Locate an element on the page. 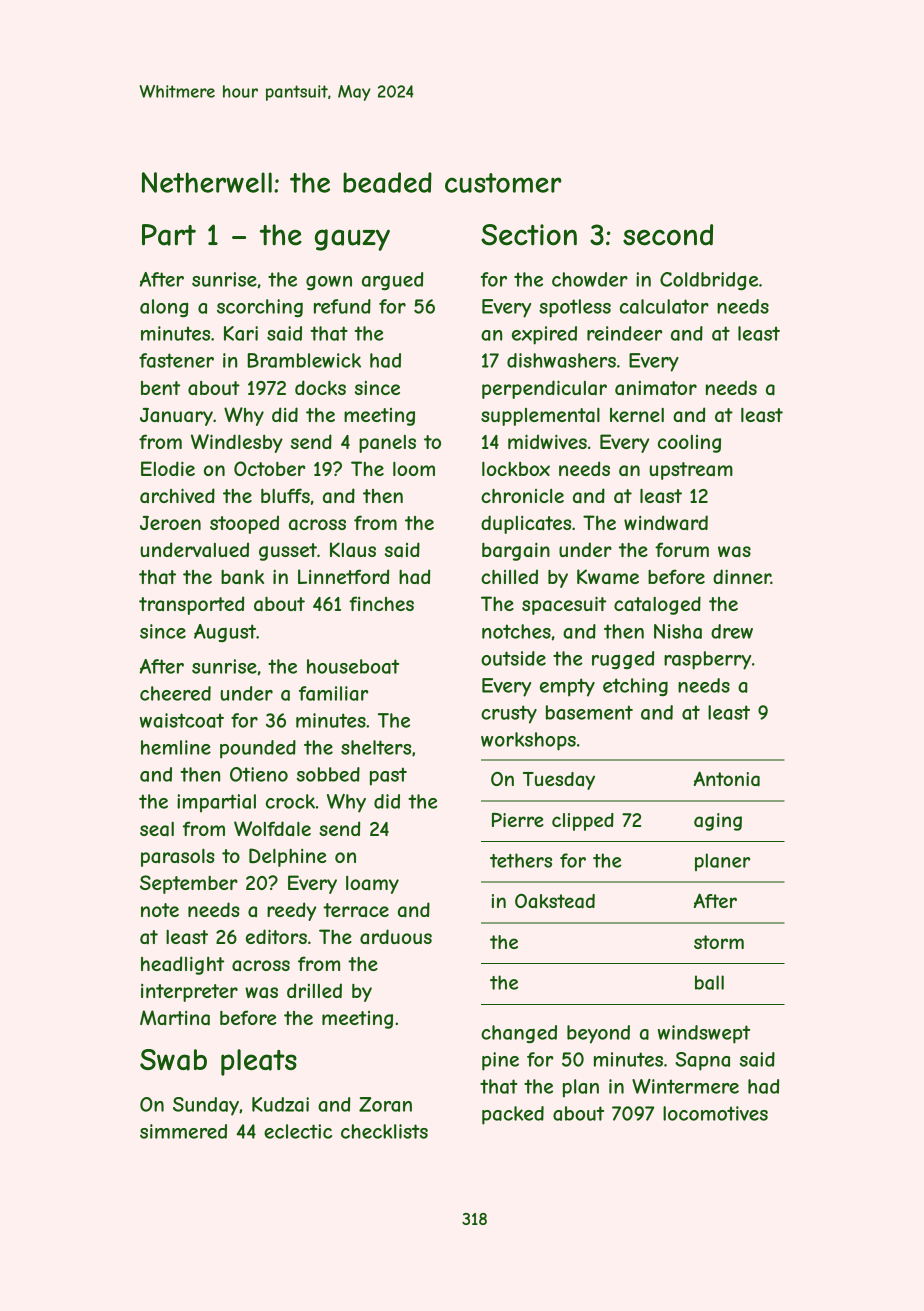  storm is located at coordinates (719, 942).
